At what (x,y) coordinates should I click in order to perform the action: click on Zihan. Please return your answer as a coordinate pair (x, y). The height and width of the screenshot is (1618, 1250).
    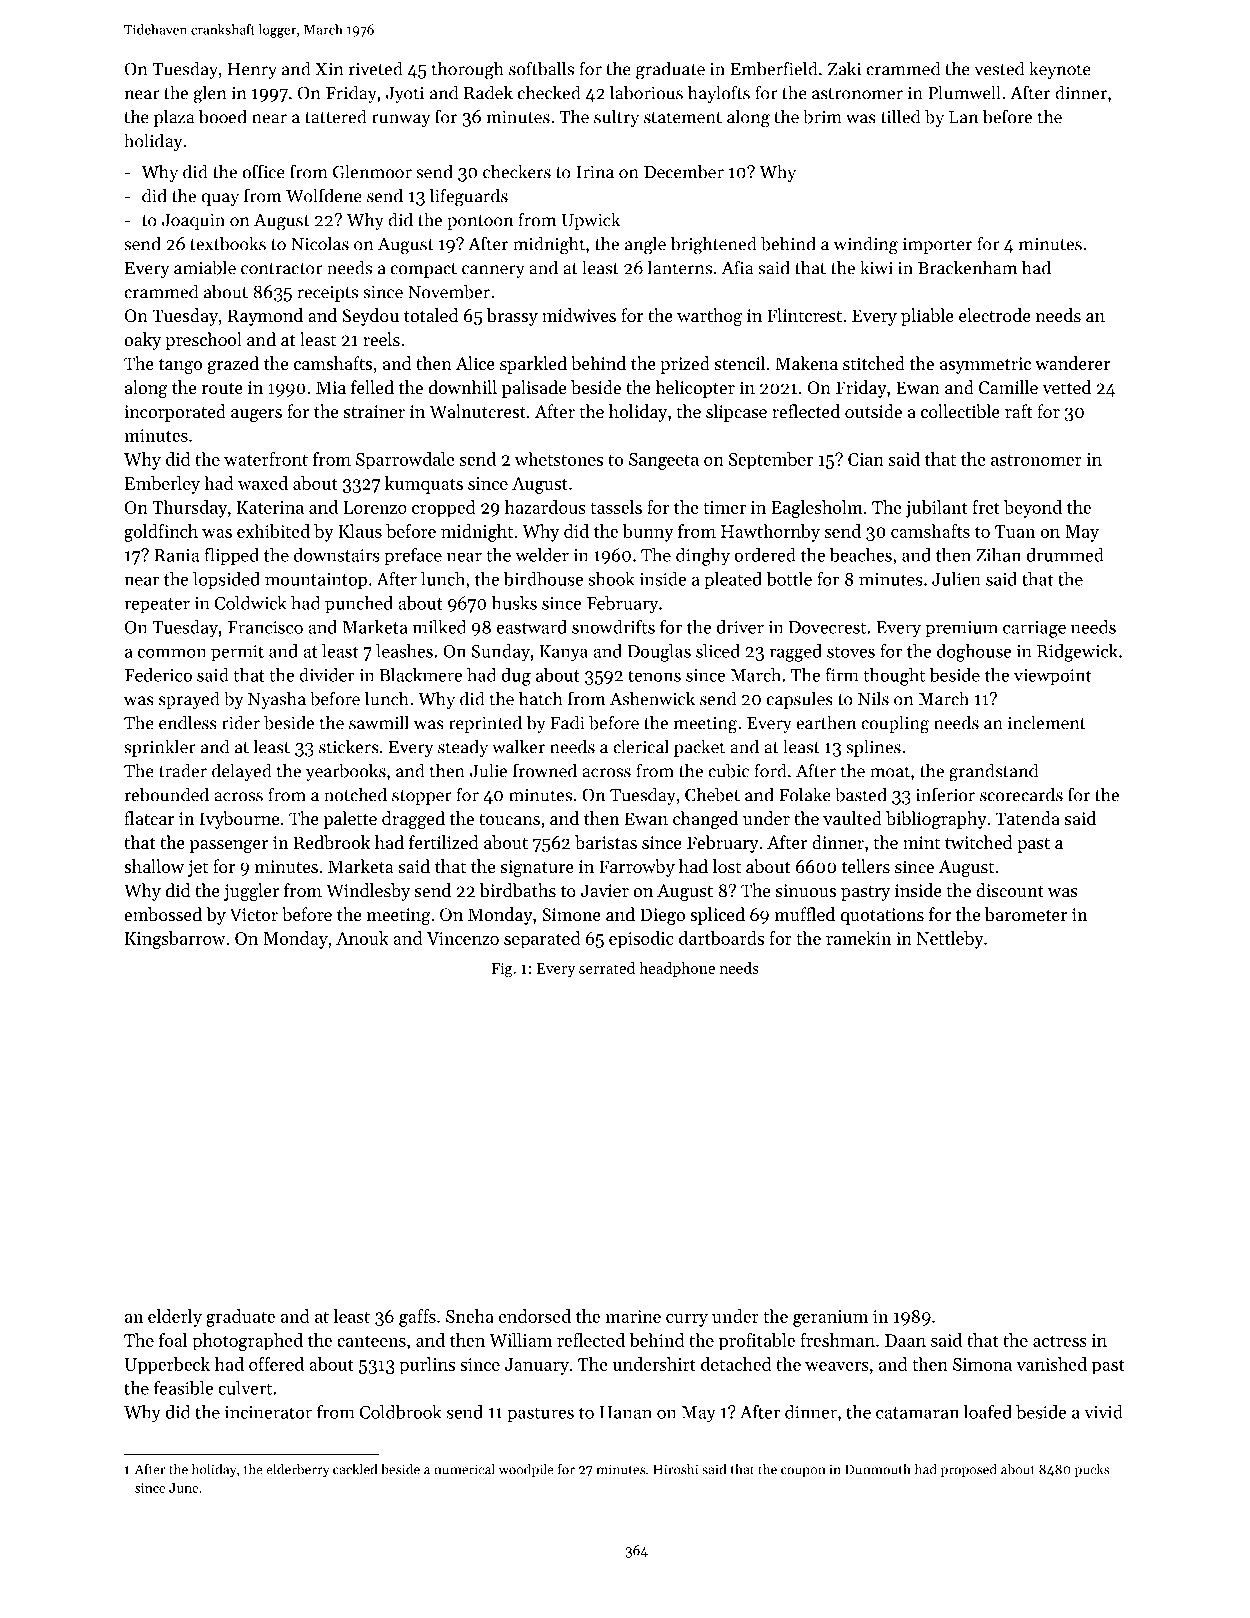
    Looking at the image, I should click on (998, 555).
